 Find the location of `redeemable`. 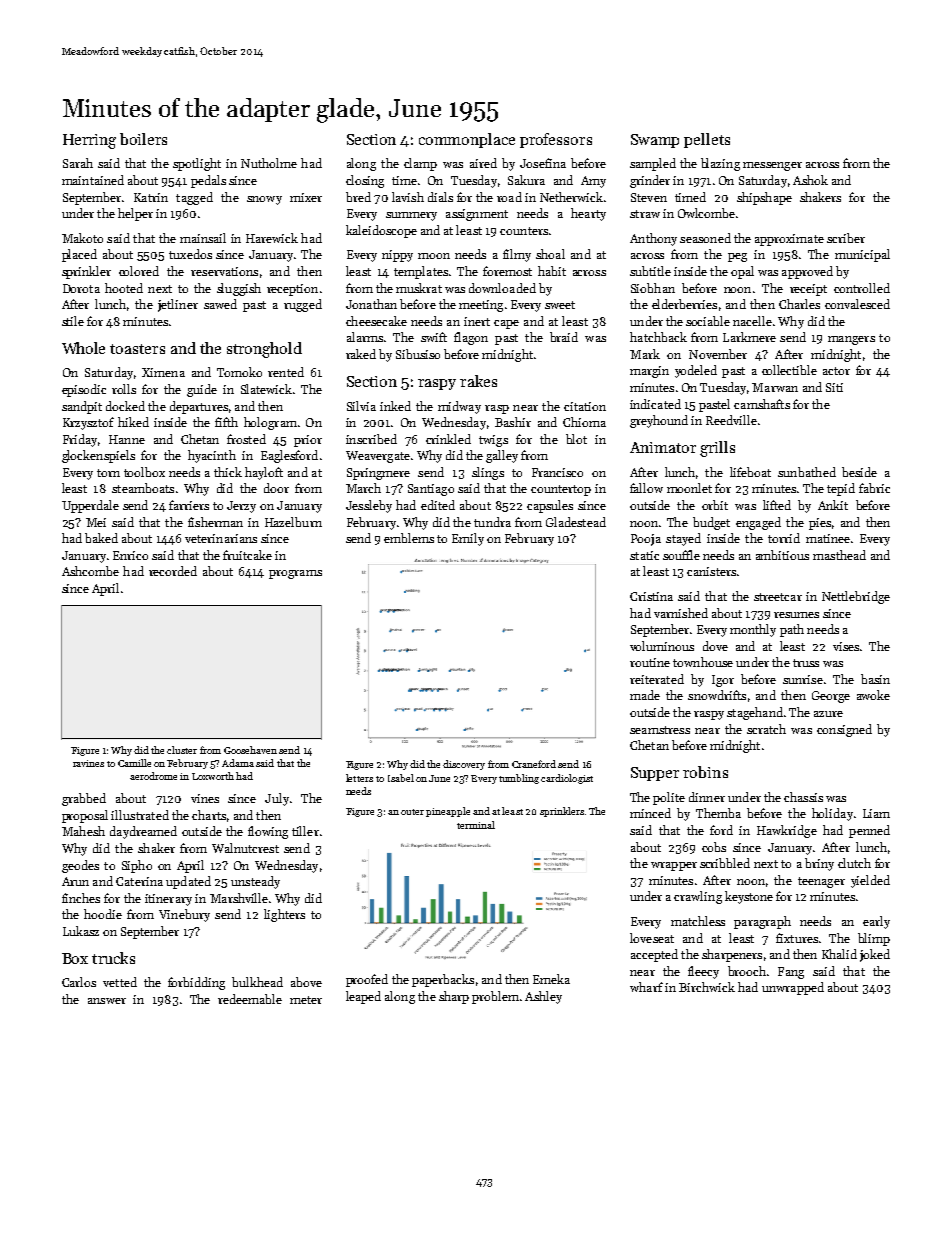

redeemable is located at coordinates (250, 999).
